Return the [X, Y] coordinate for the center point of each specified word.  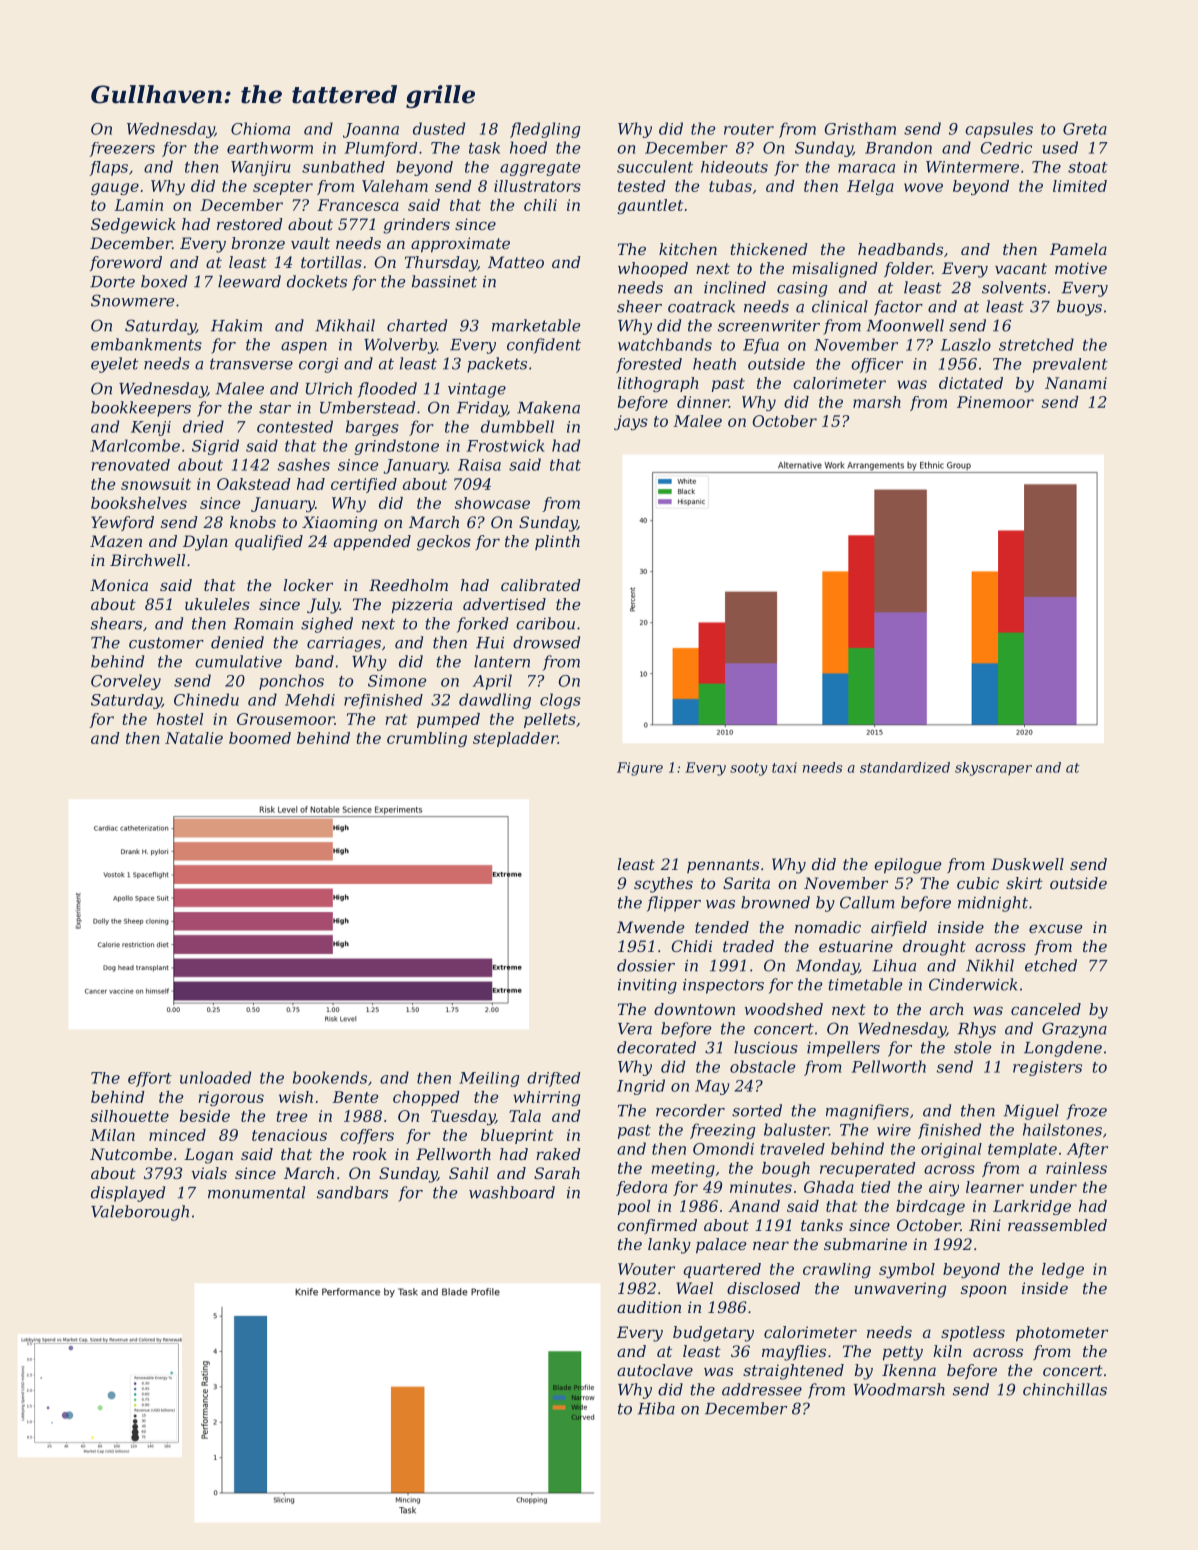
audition [649, 1307]
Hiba [656, 1408]
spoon [984, 1291]
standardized [905, 767]
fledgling [545, 130]
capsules [999, 130]
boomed [260, 738]
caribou [545, 623]
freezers [122, 149]
